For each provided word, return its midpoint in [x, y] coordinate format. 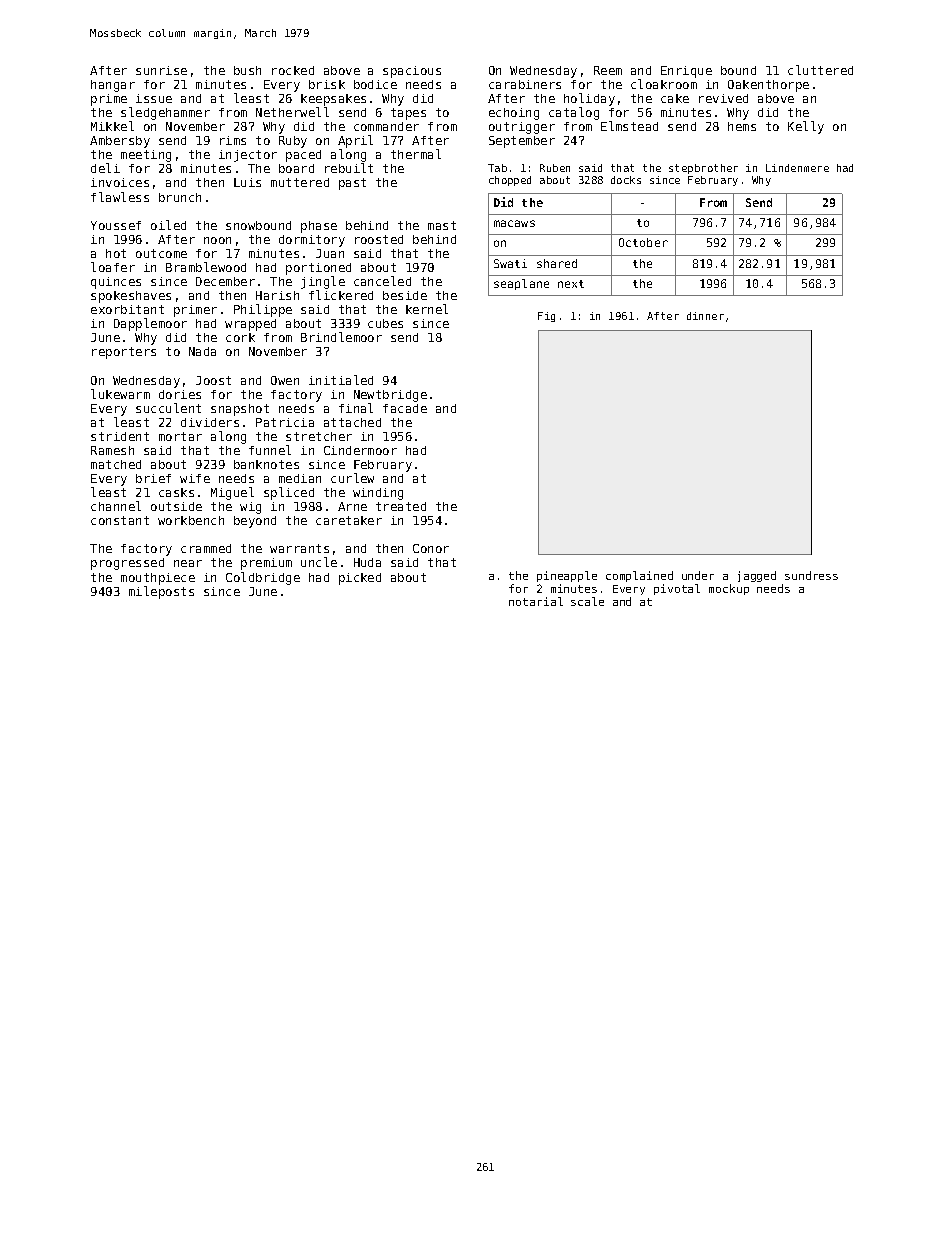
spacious [412, 72]
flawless [120, 197]
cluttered [820, 70]
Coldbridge [263, 578]
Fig [546, 317]
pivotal [677, 589]
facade [405, 408]
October [643, 242]
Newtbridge [390, 396]
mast [442, 225]
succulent [168, 408]
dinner [705, 316]
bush [247, 70]
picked [360, 579]
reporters [124, 353]
